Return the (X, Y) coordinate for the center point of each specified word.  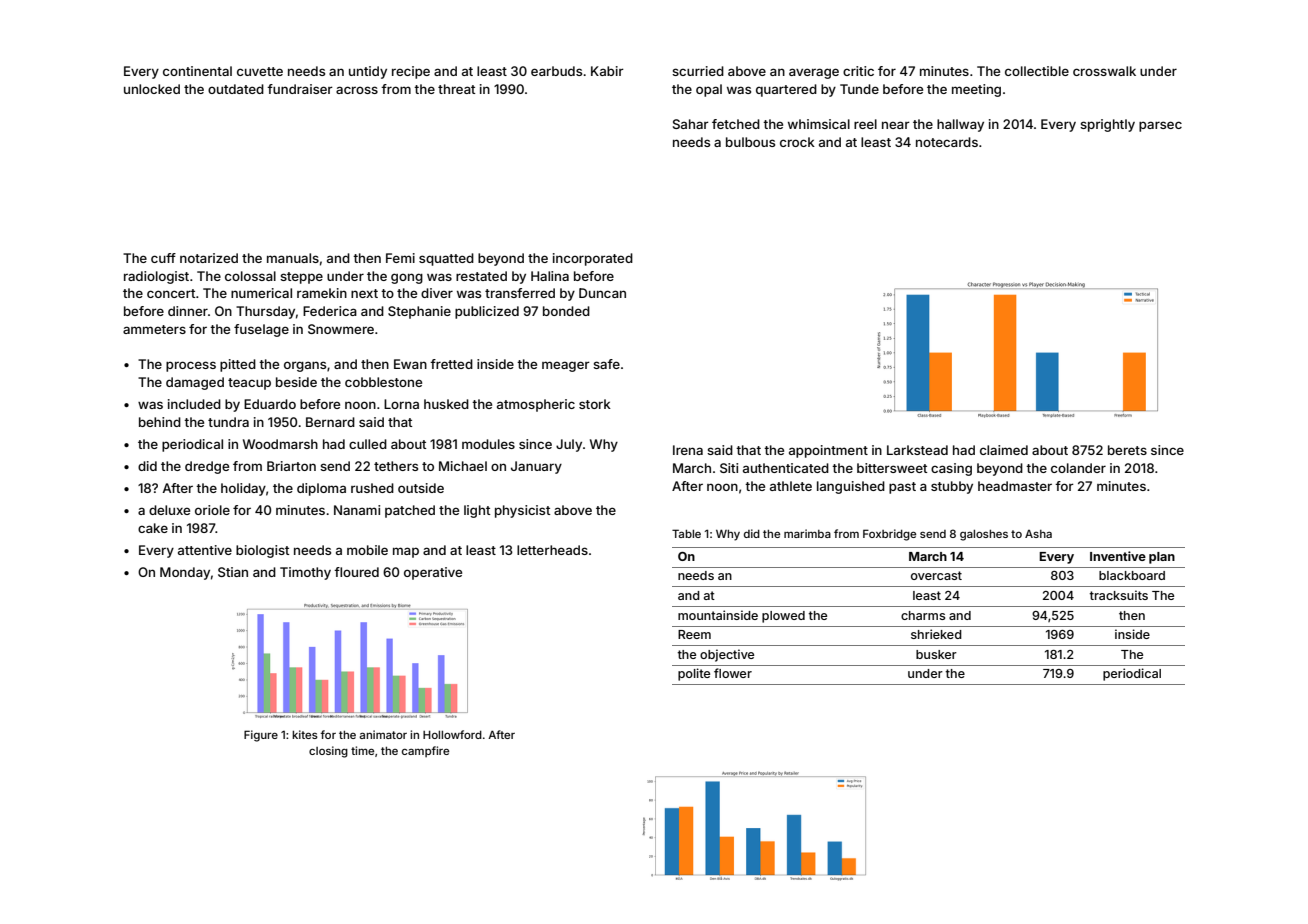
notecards (947, 142)
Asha (1038, 534)
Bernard (330, 422)
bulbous (750, 142)
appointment (828, 451)
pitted (238, 365)
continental (197, 71)
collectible (1037, 71)
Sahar (691, 124)
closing (328, 752)
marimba (807, 533)
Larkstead (917, 450)
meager (566, 366)
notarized (209, 258)
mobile (367, 550)
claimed (1004, 450)
